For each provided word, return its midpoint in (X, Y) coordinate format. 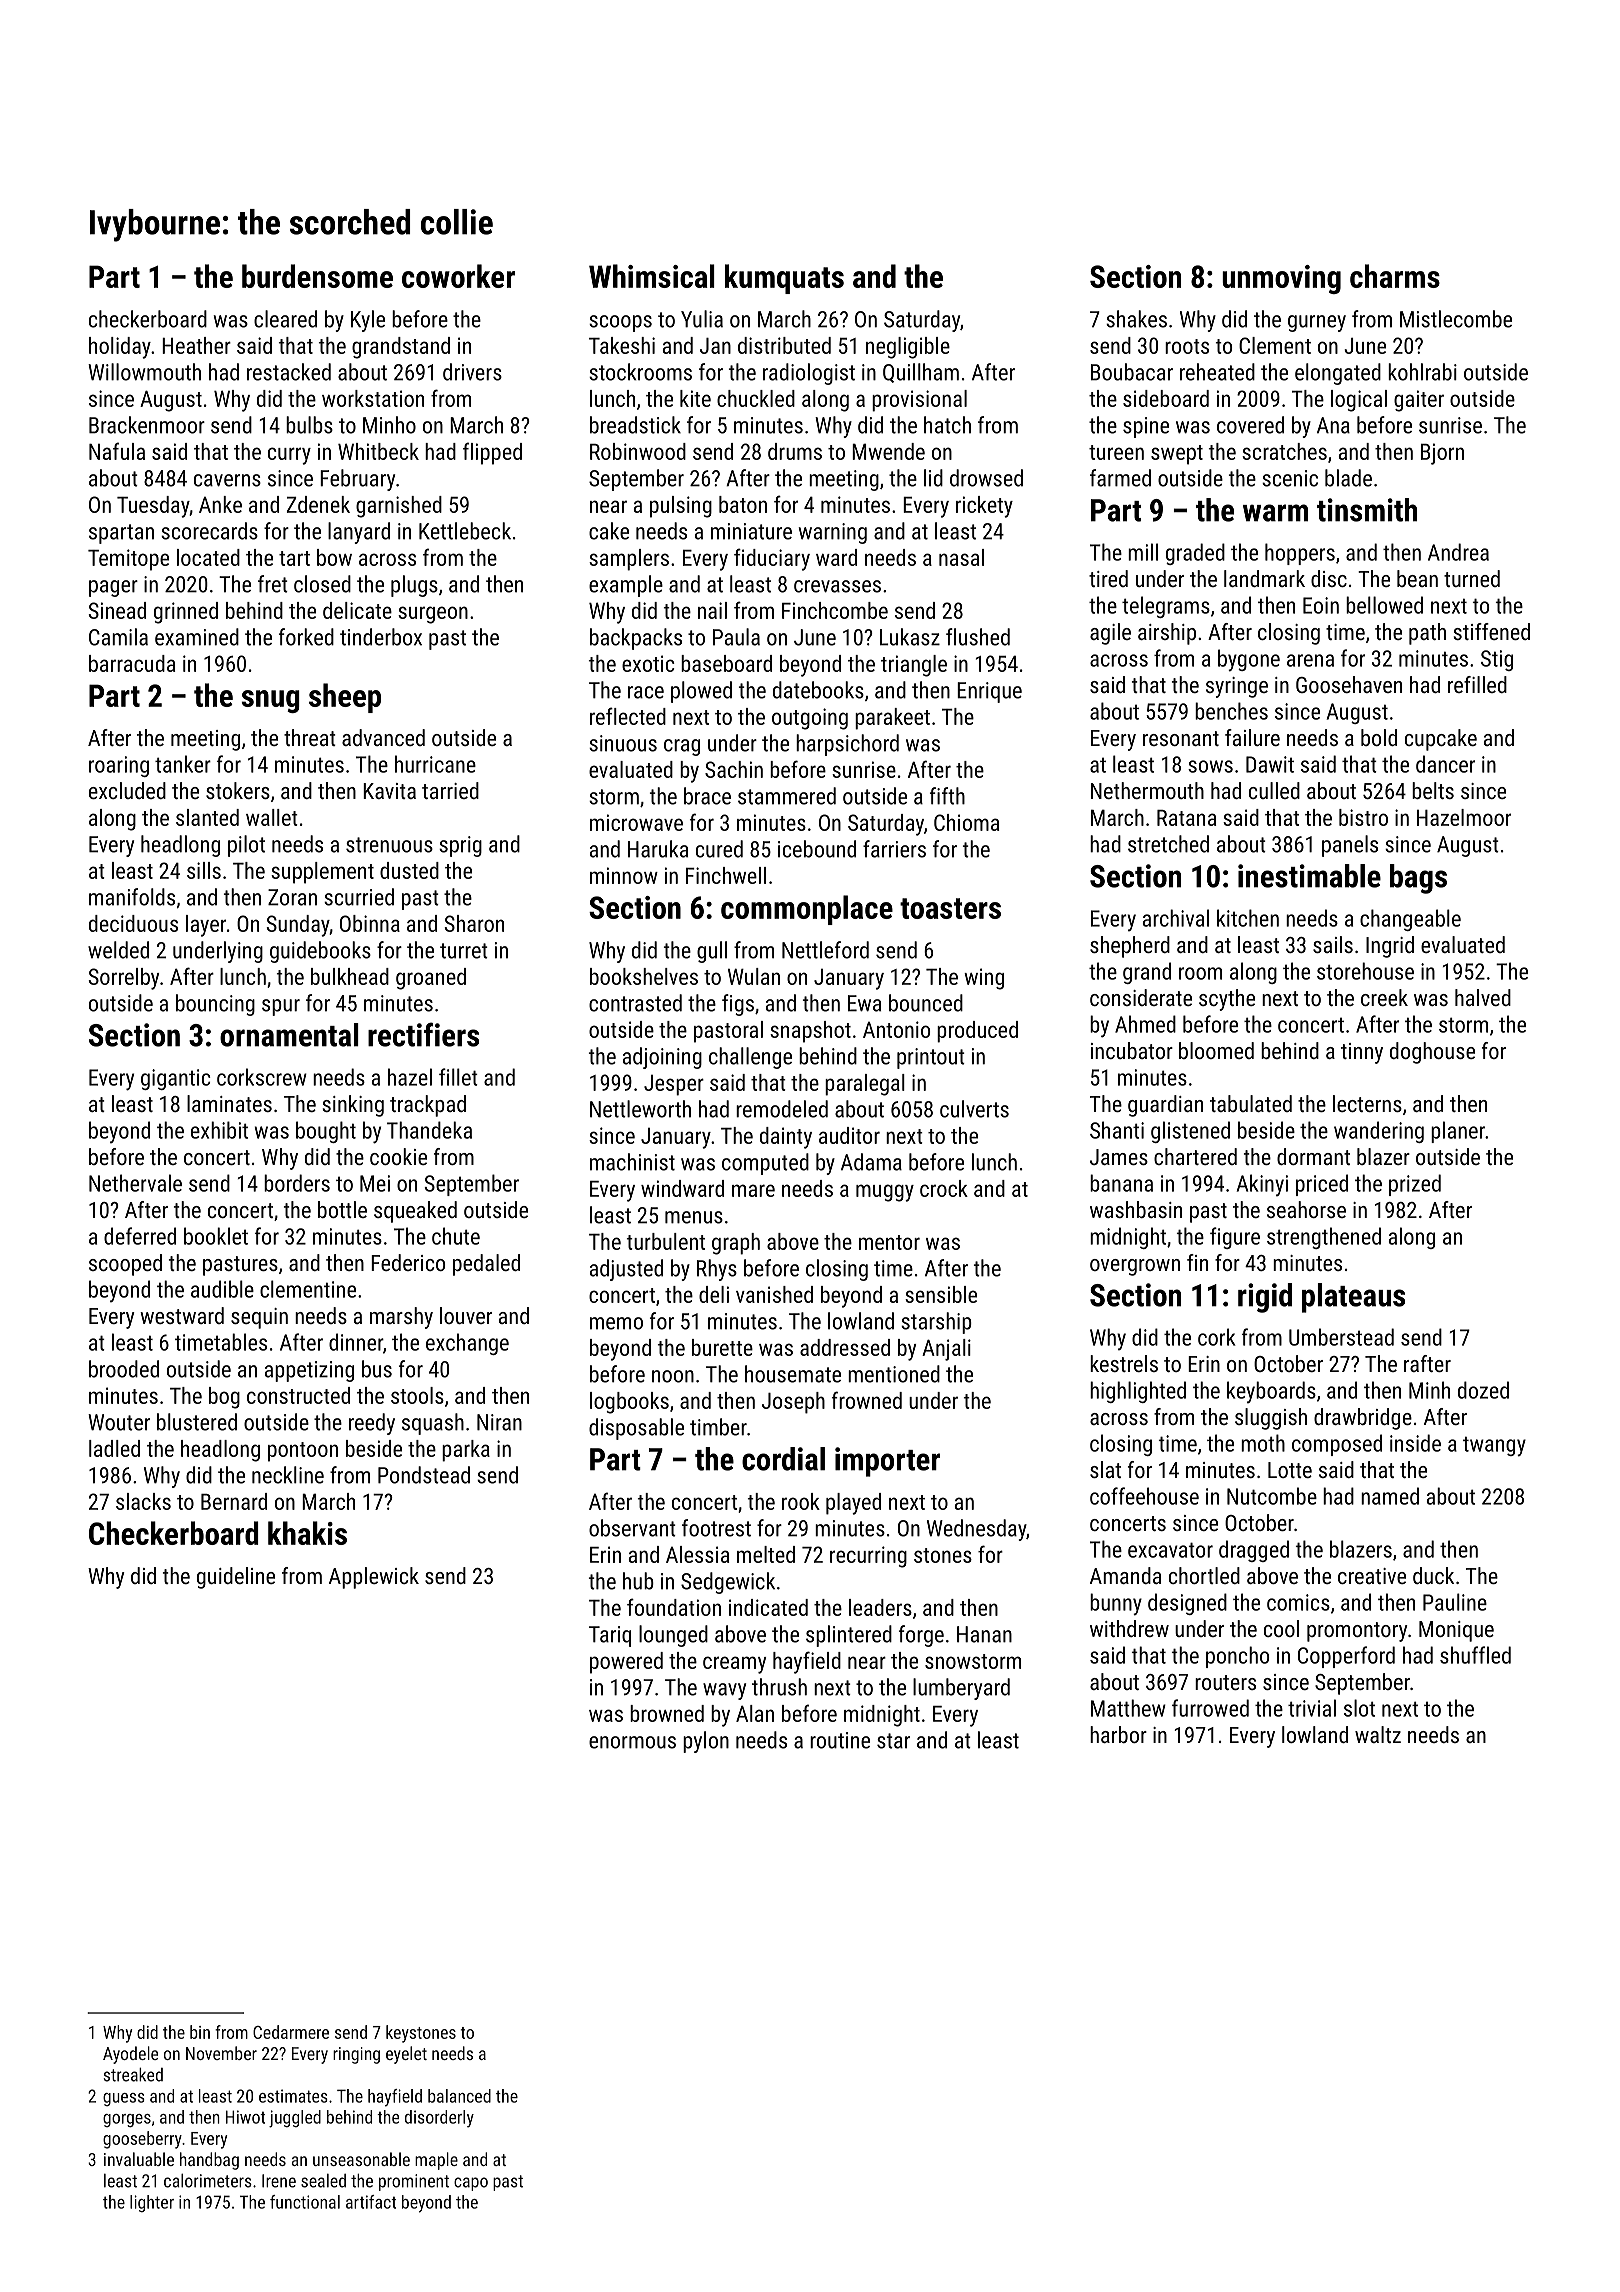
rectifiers (423, 1034)
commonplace (807, 910)
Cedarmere (291, 2032)
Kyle (368, 321)
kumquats (784, 279)
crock (944, 1188)
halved (1483, 997)
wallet (272, 817)
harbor (1118, 1734)
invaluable (139, 2159)
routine (840, 1740)
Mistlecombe (1456, 319)
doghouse (1432, 1053)
